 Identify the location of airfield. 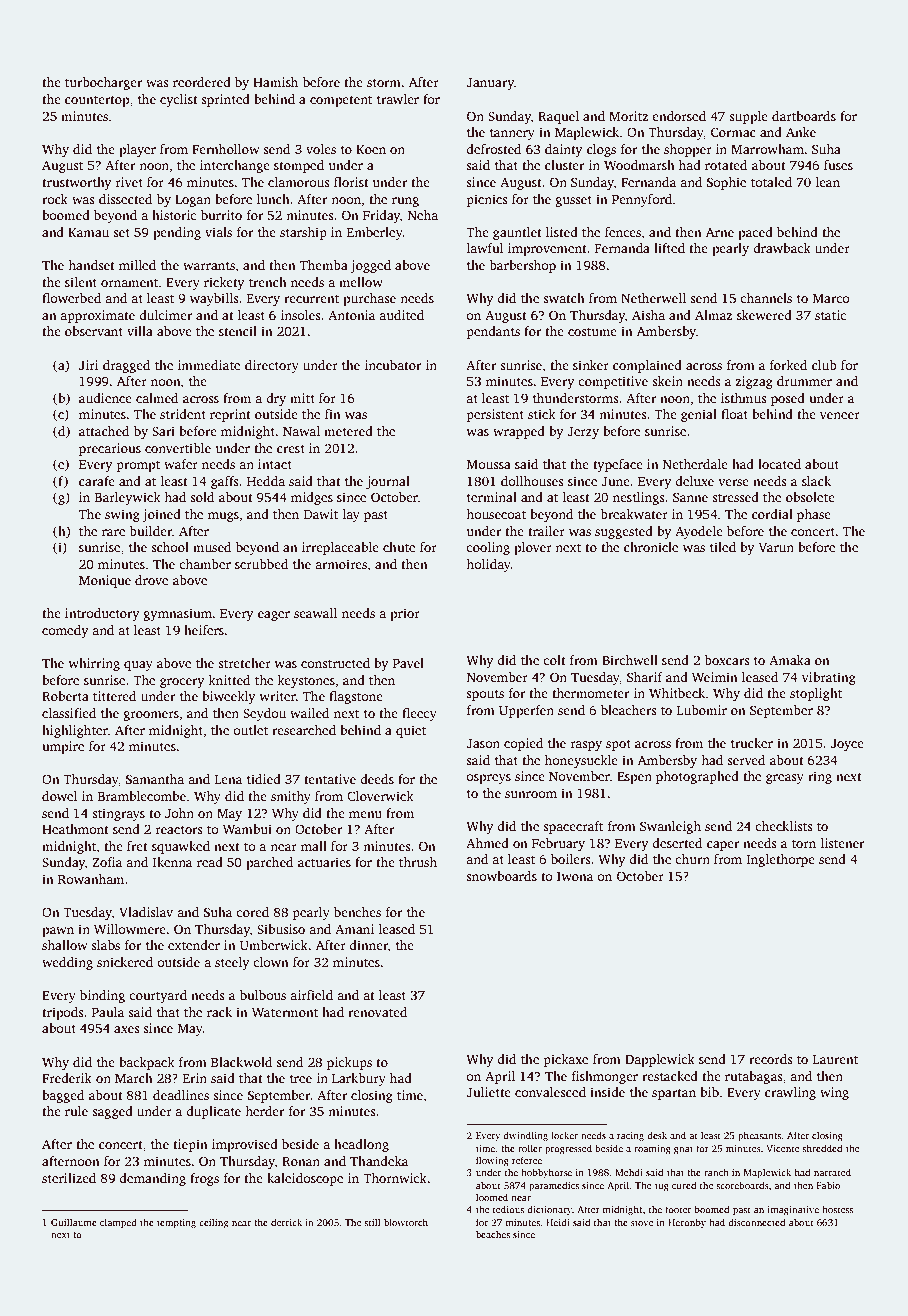
(311, 995).
